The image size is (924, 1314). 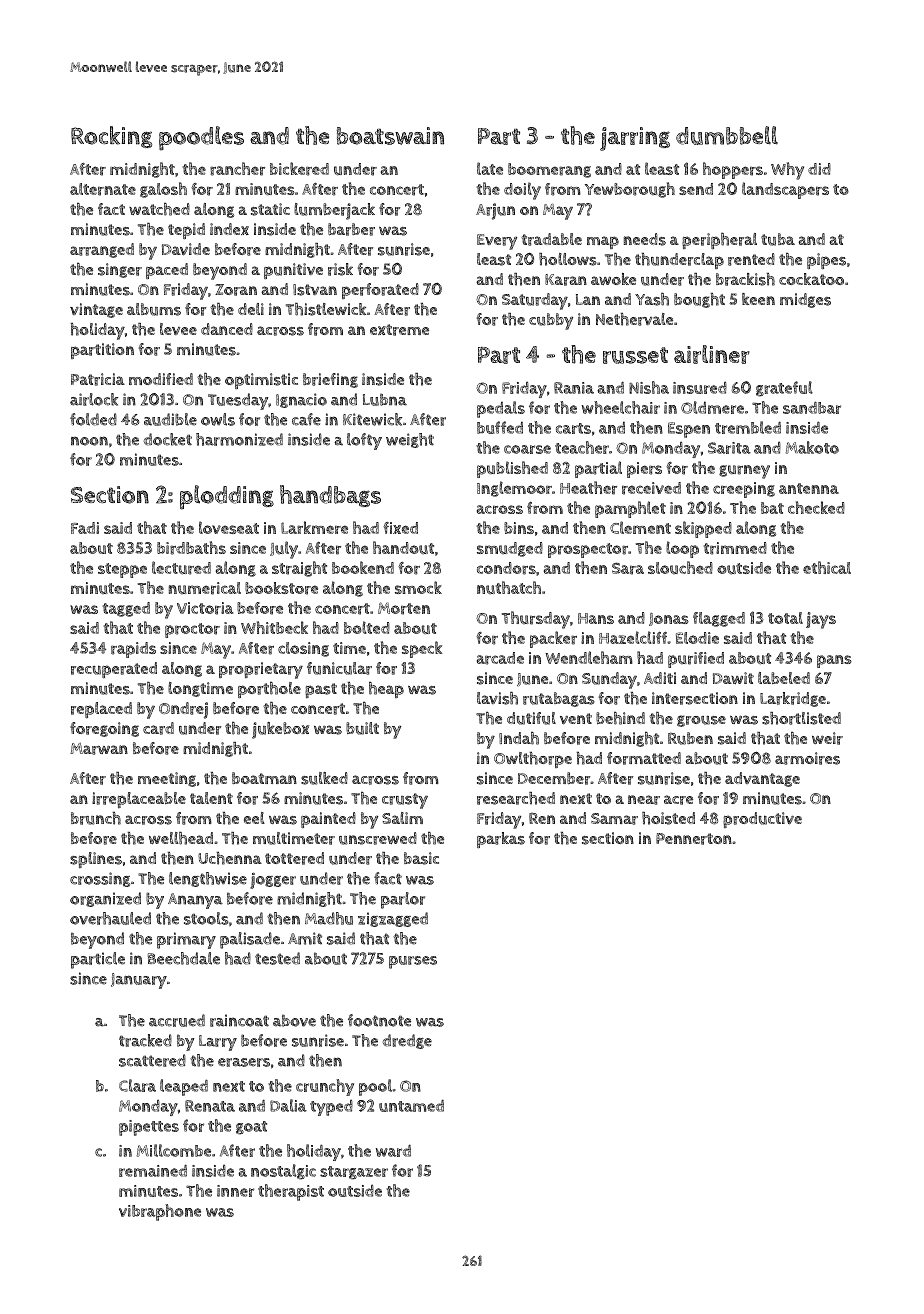 I want to click on Pennerton, so click(x=694, y=839).
